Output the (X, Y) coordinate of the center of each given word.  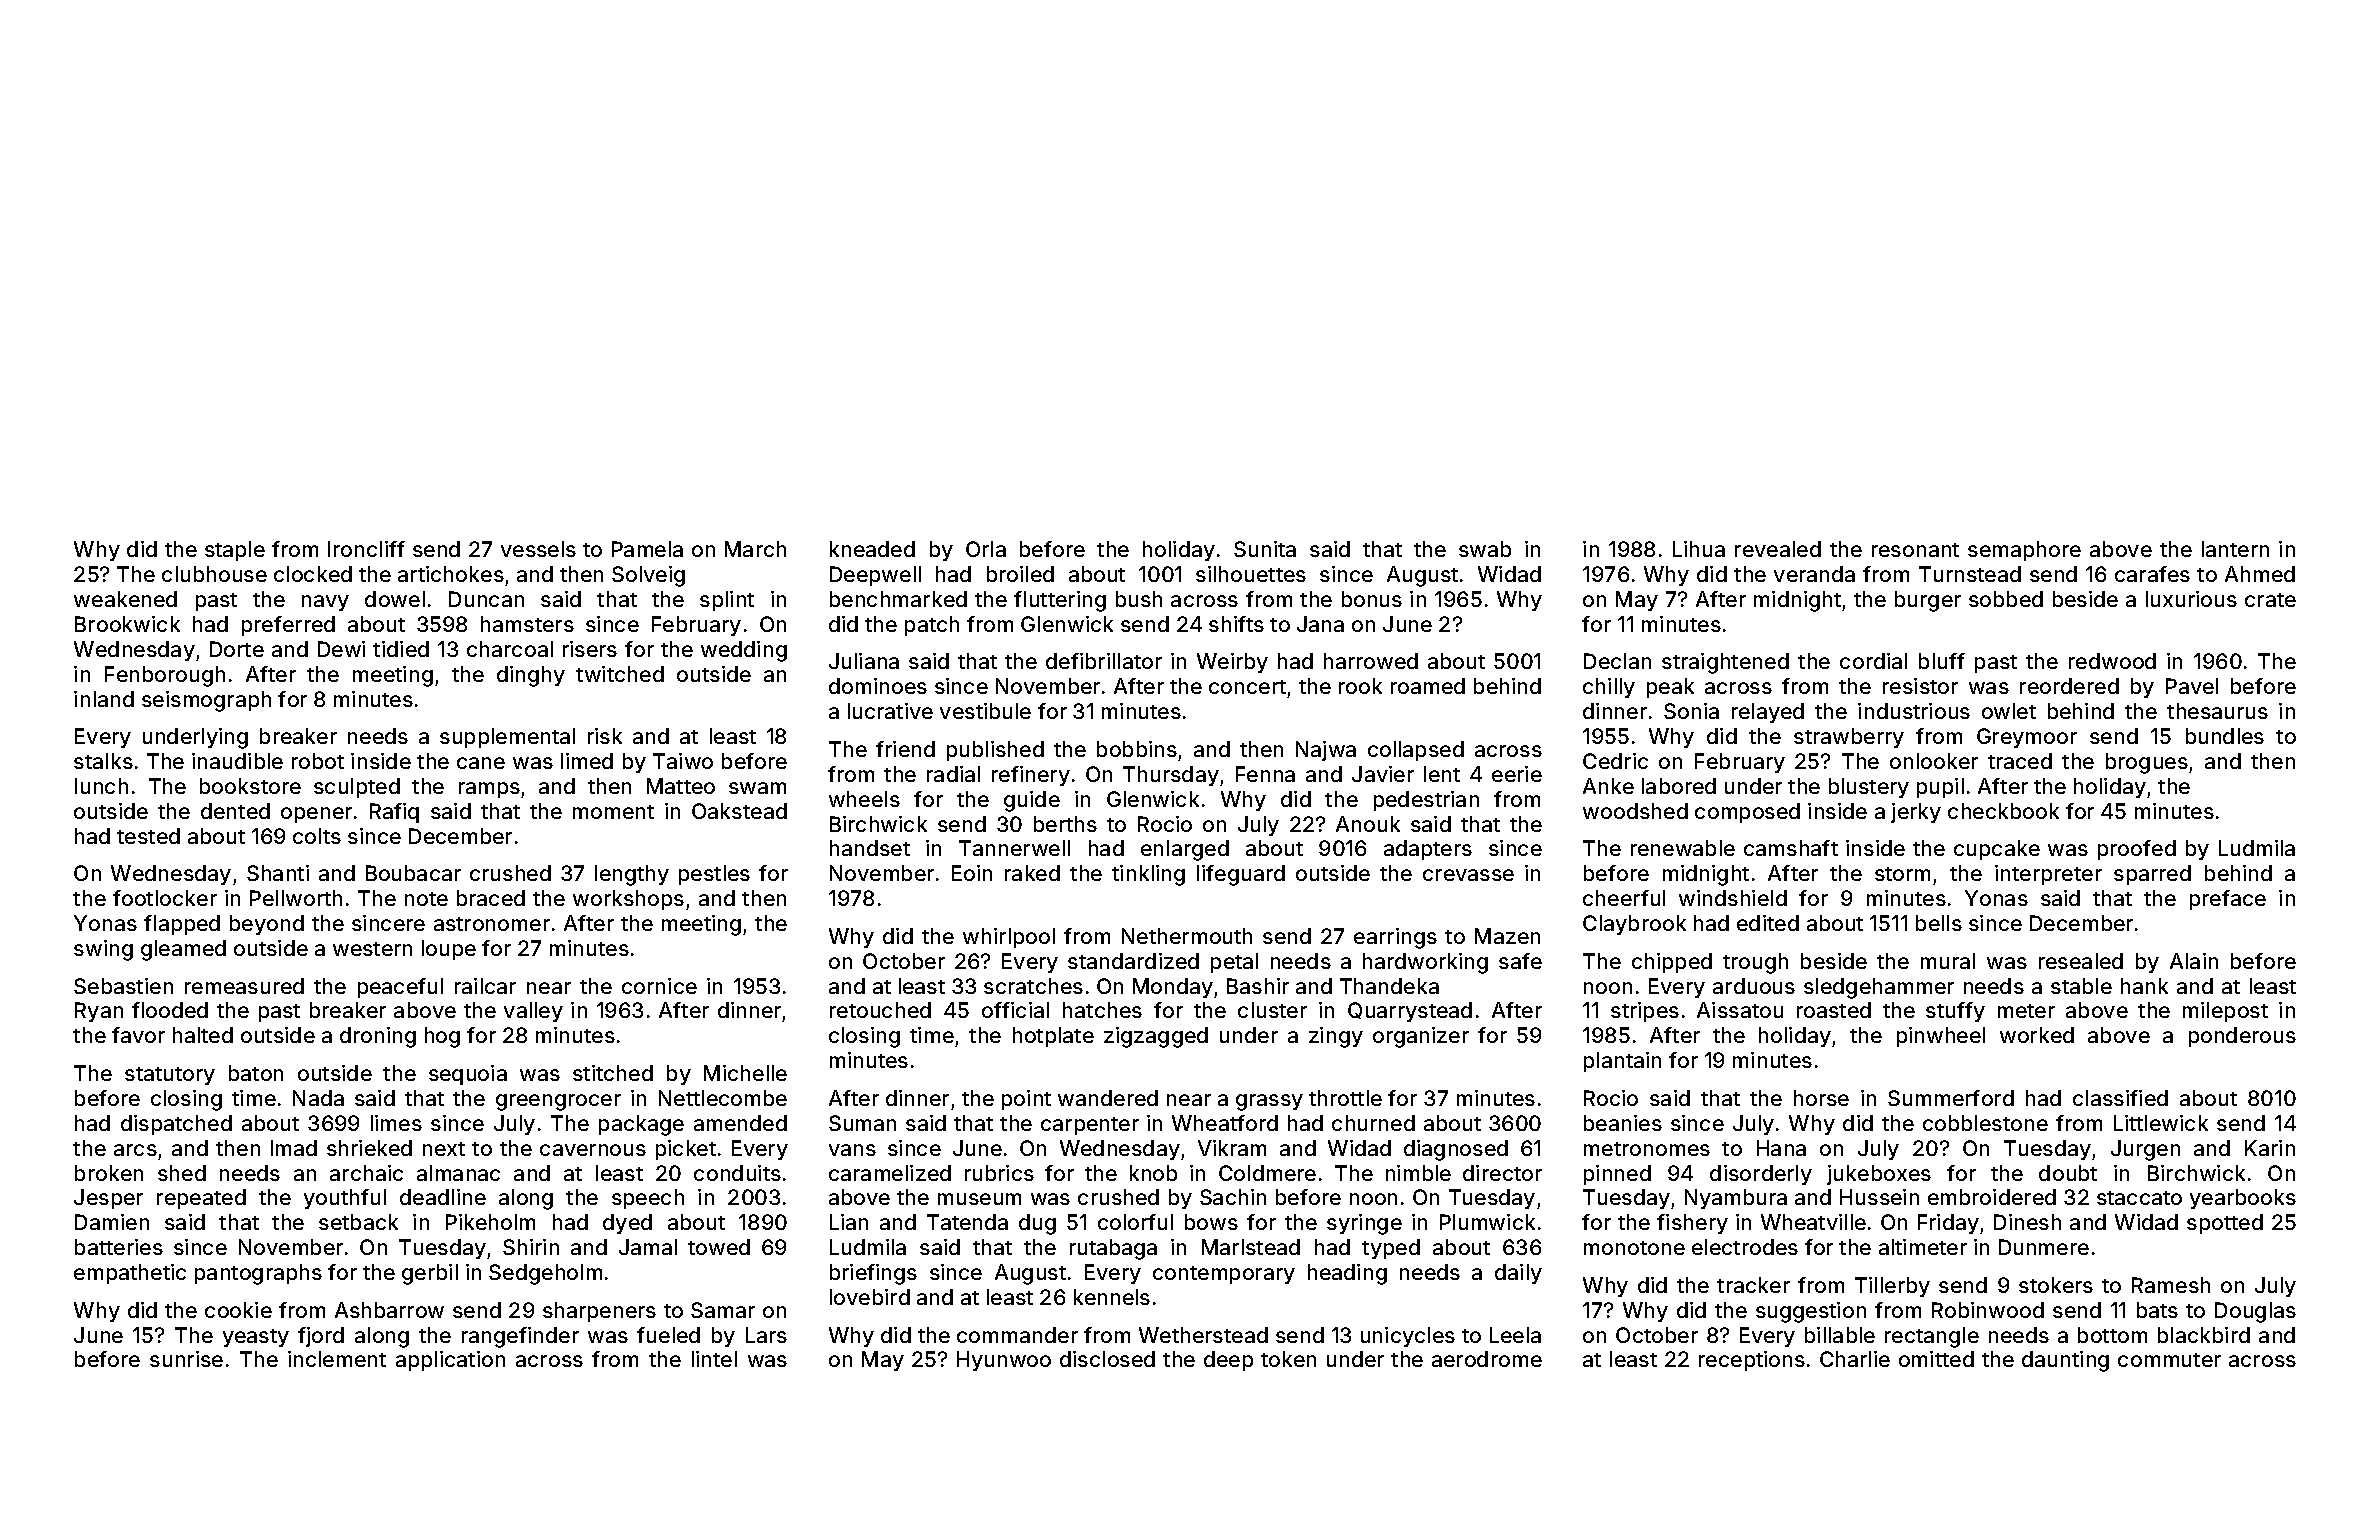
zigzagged (1156, 1037)
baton (256, 1073)
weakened (125, 599)
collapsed (1416, 751)
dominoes (878, 686)
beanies (1623, 1123)
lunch (101, 786)
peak (1670, 688)
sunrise (186, 1359)
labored (1679, 786)
